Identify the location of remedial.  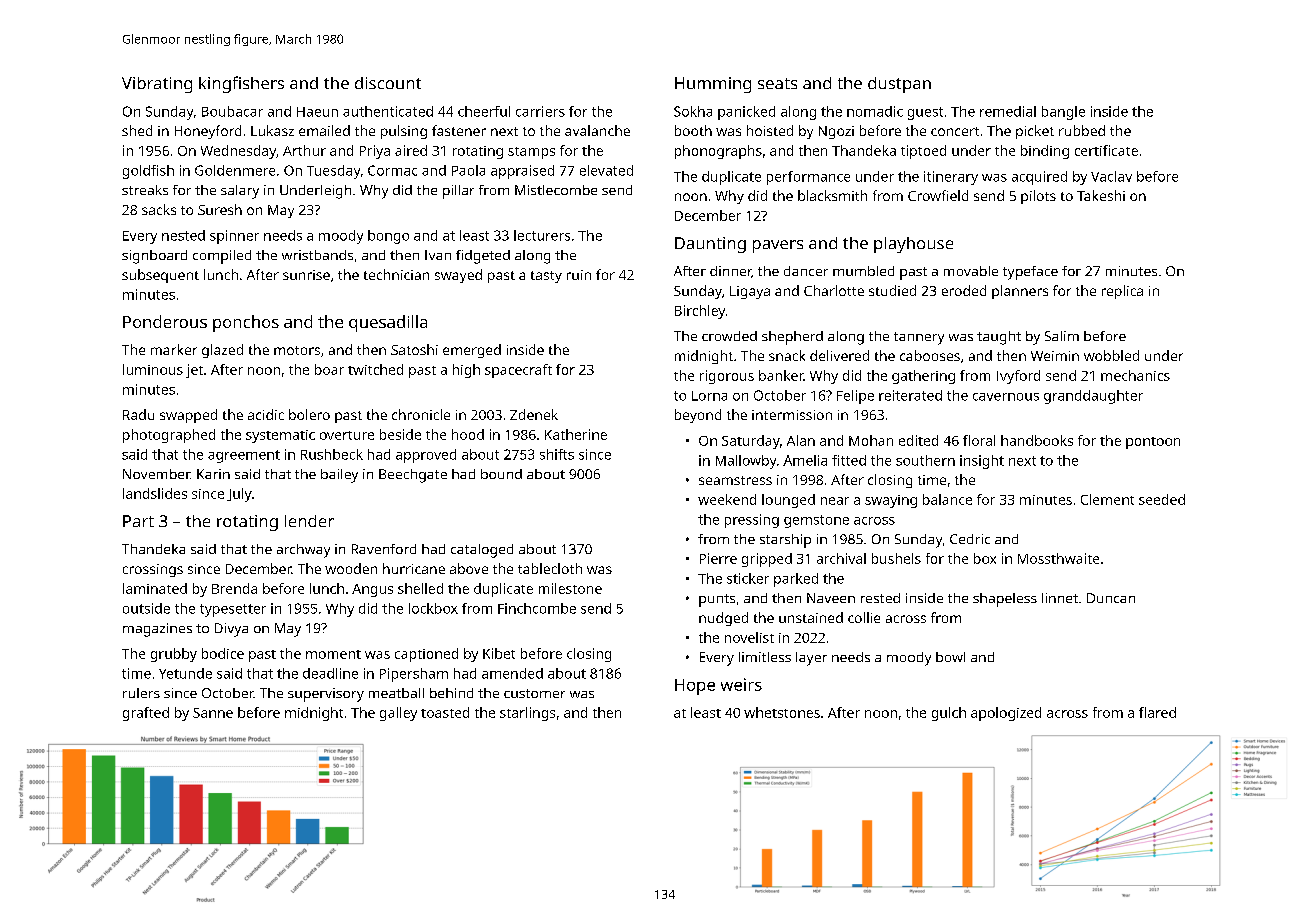
(1008, 111).
